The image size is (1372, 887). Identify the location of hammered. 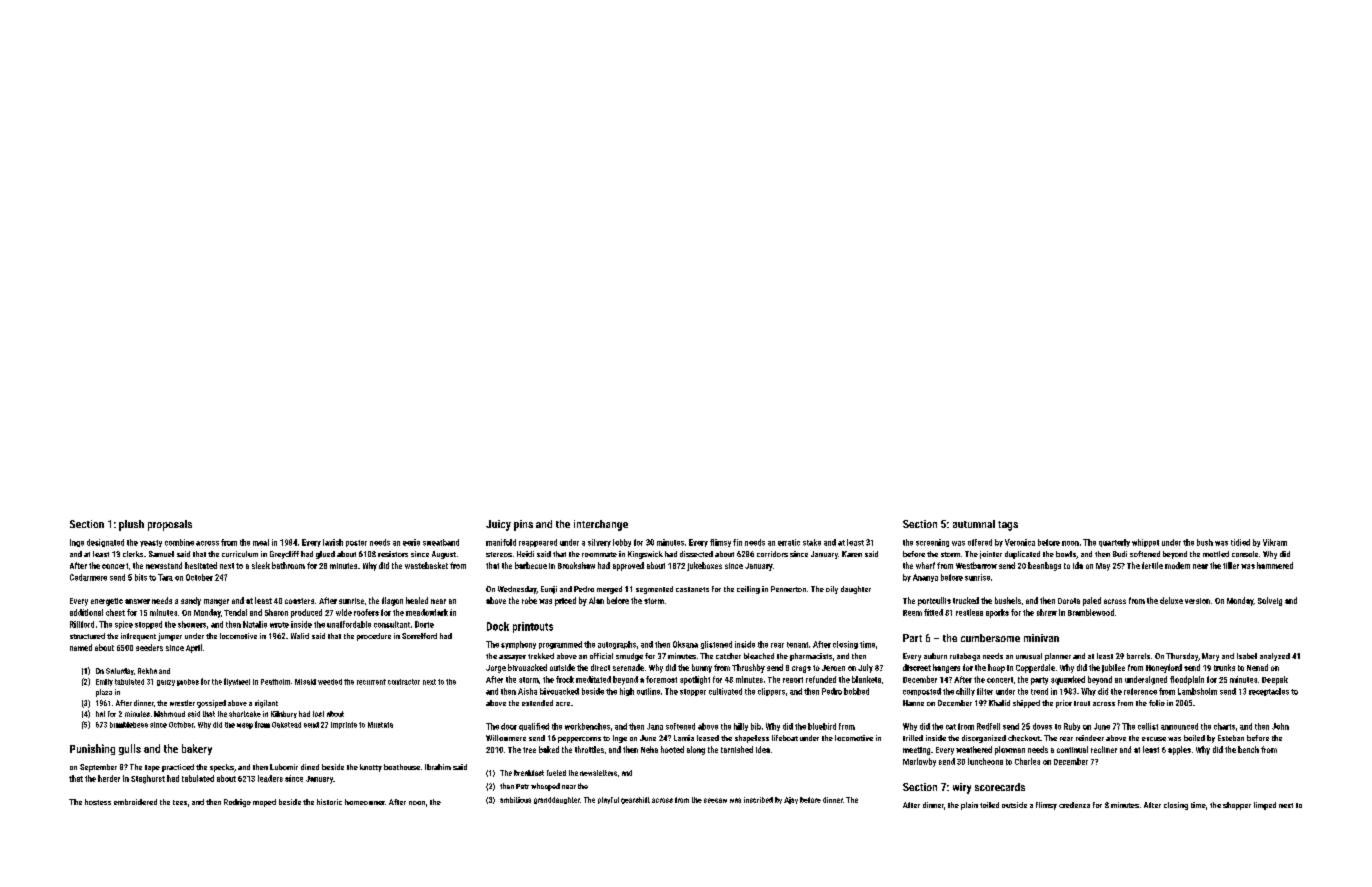
(1275, 565).
